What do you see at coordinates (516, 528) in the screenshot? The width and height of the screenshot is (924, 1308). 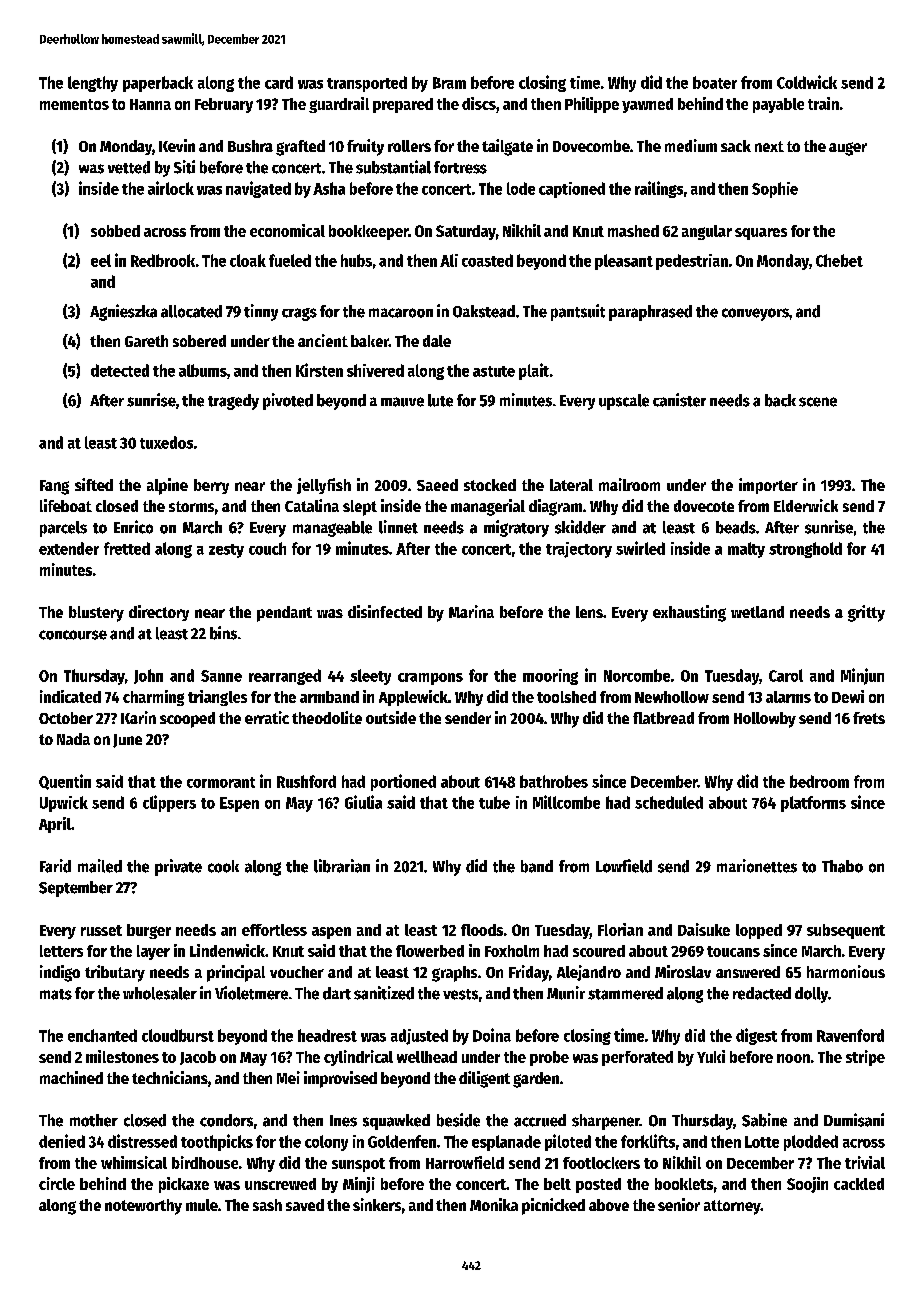 I see `migratory` at bounding box center [516, 528].
